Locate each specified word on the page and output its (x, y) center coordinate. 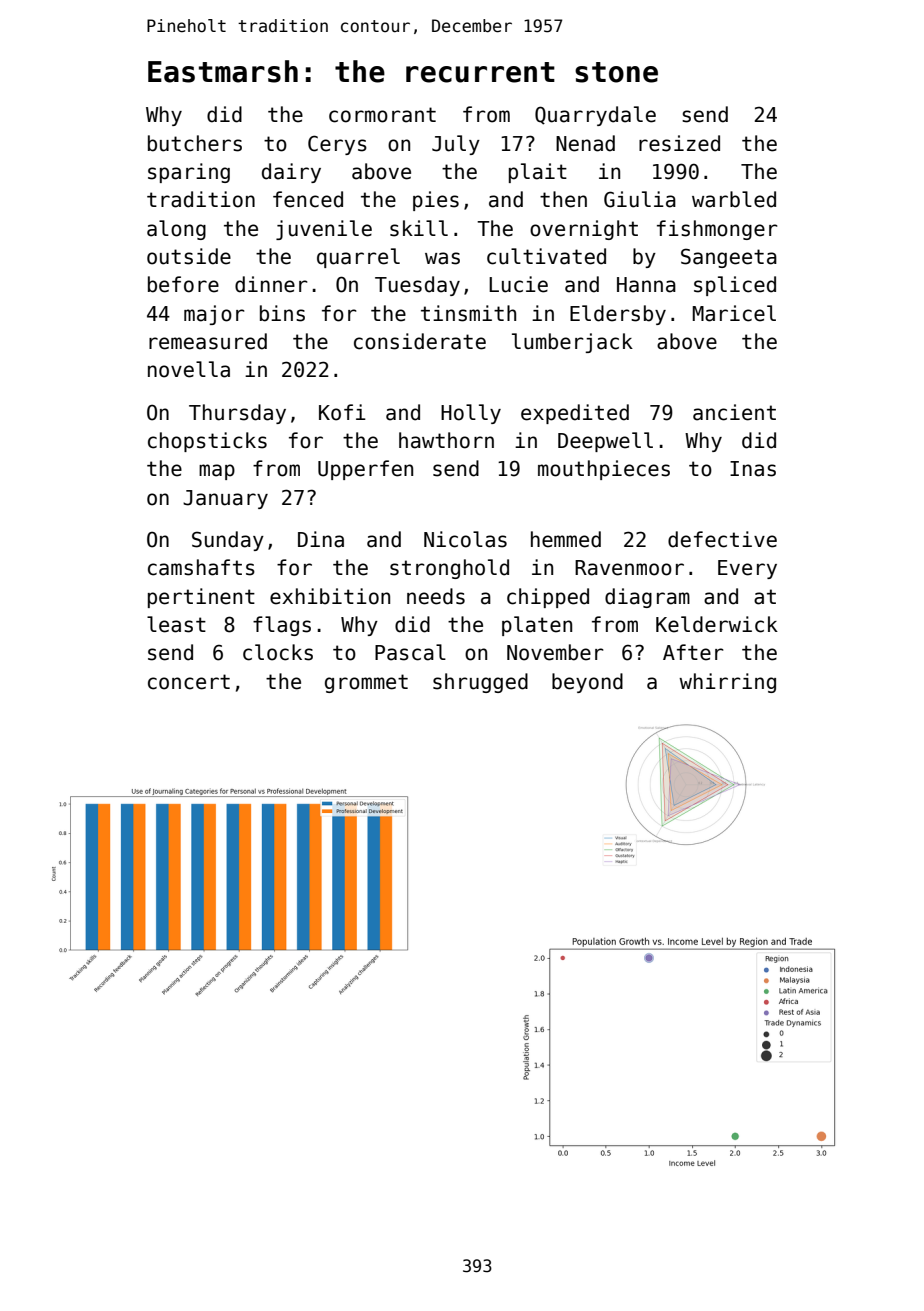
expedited (575, 414)
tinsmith (468, 313)
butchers (195, 143)
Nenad (585, 143)
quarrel (358, 258)
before (183, 284)
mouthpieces (604, 470)
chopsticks (207, 442)
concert (189, 682)
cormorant (382, 115)
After (693, 652)
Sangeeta (729, 258)
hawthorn (446, 440)
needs (436, 596)
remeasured (208, 341)
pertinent (201, 598)
